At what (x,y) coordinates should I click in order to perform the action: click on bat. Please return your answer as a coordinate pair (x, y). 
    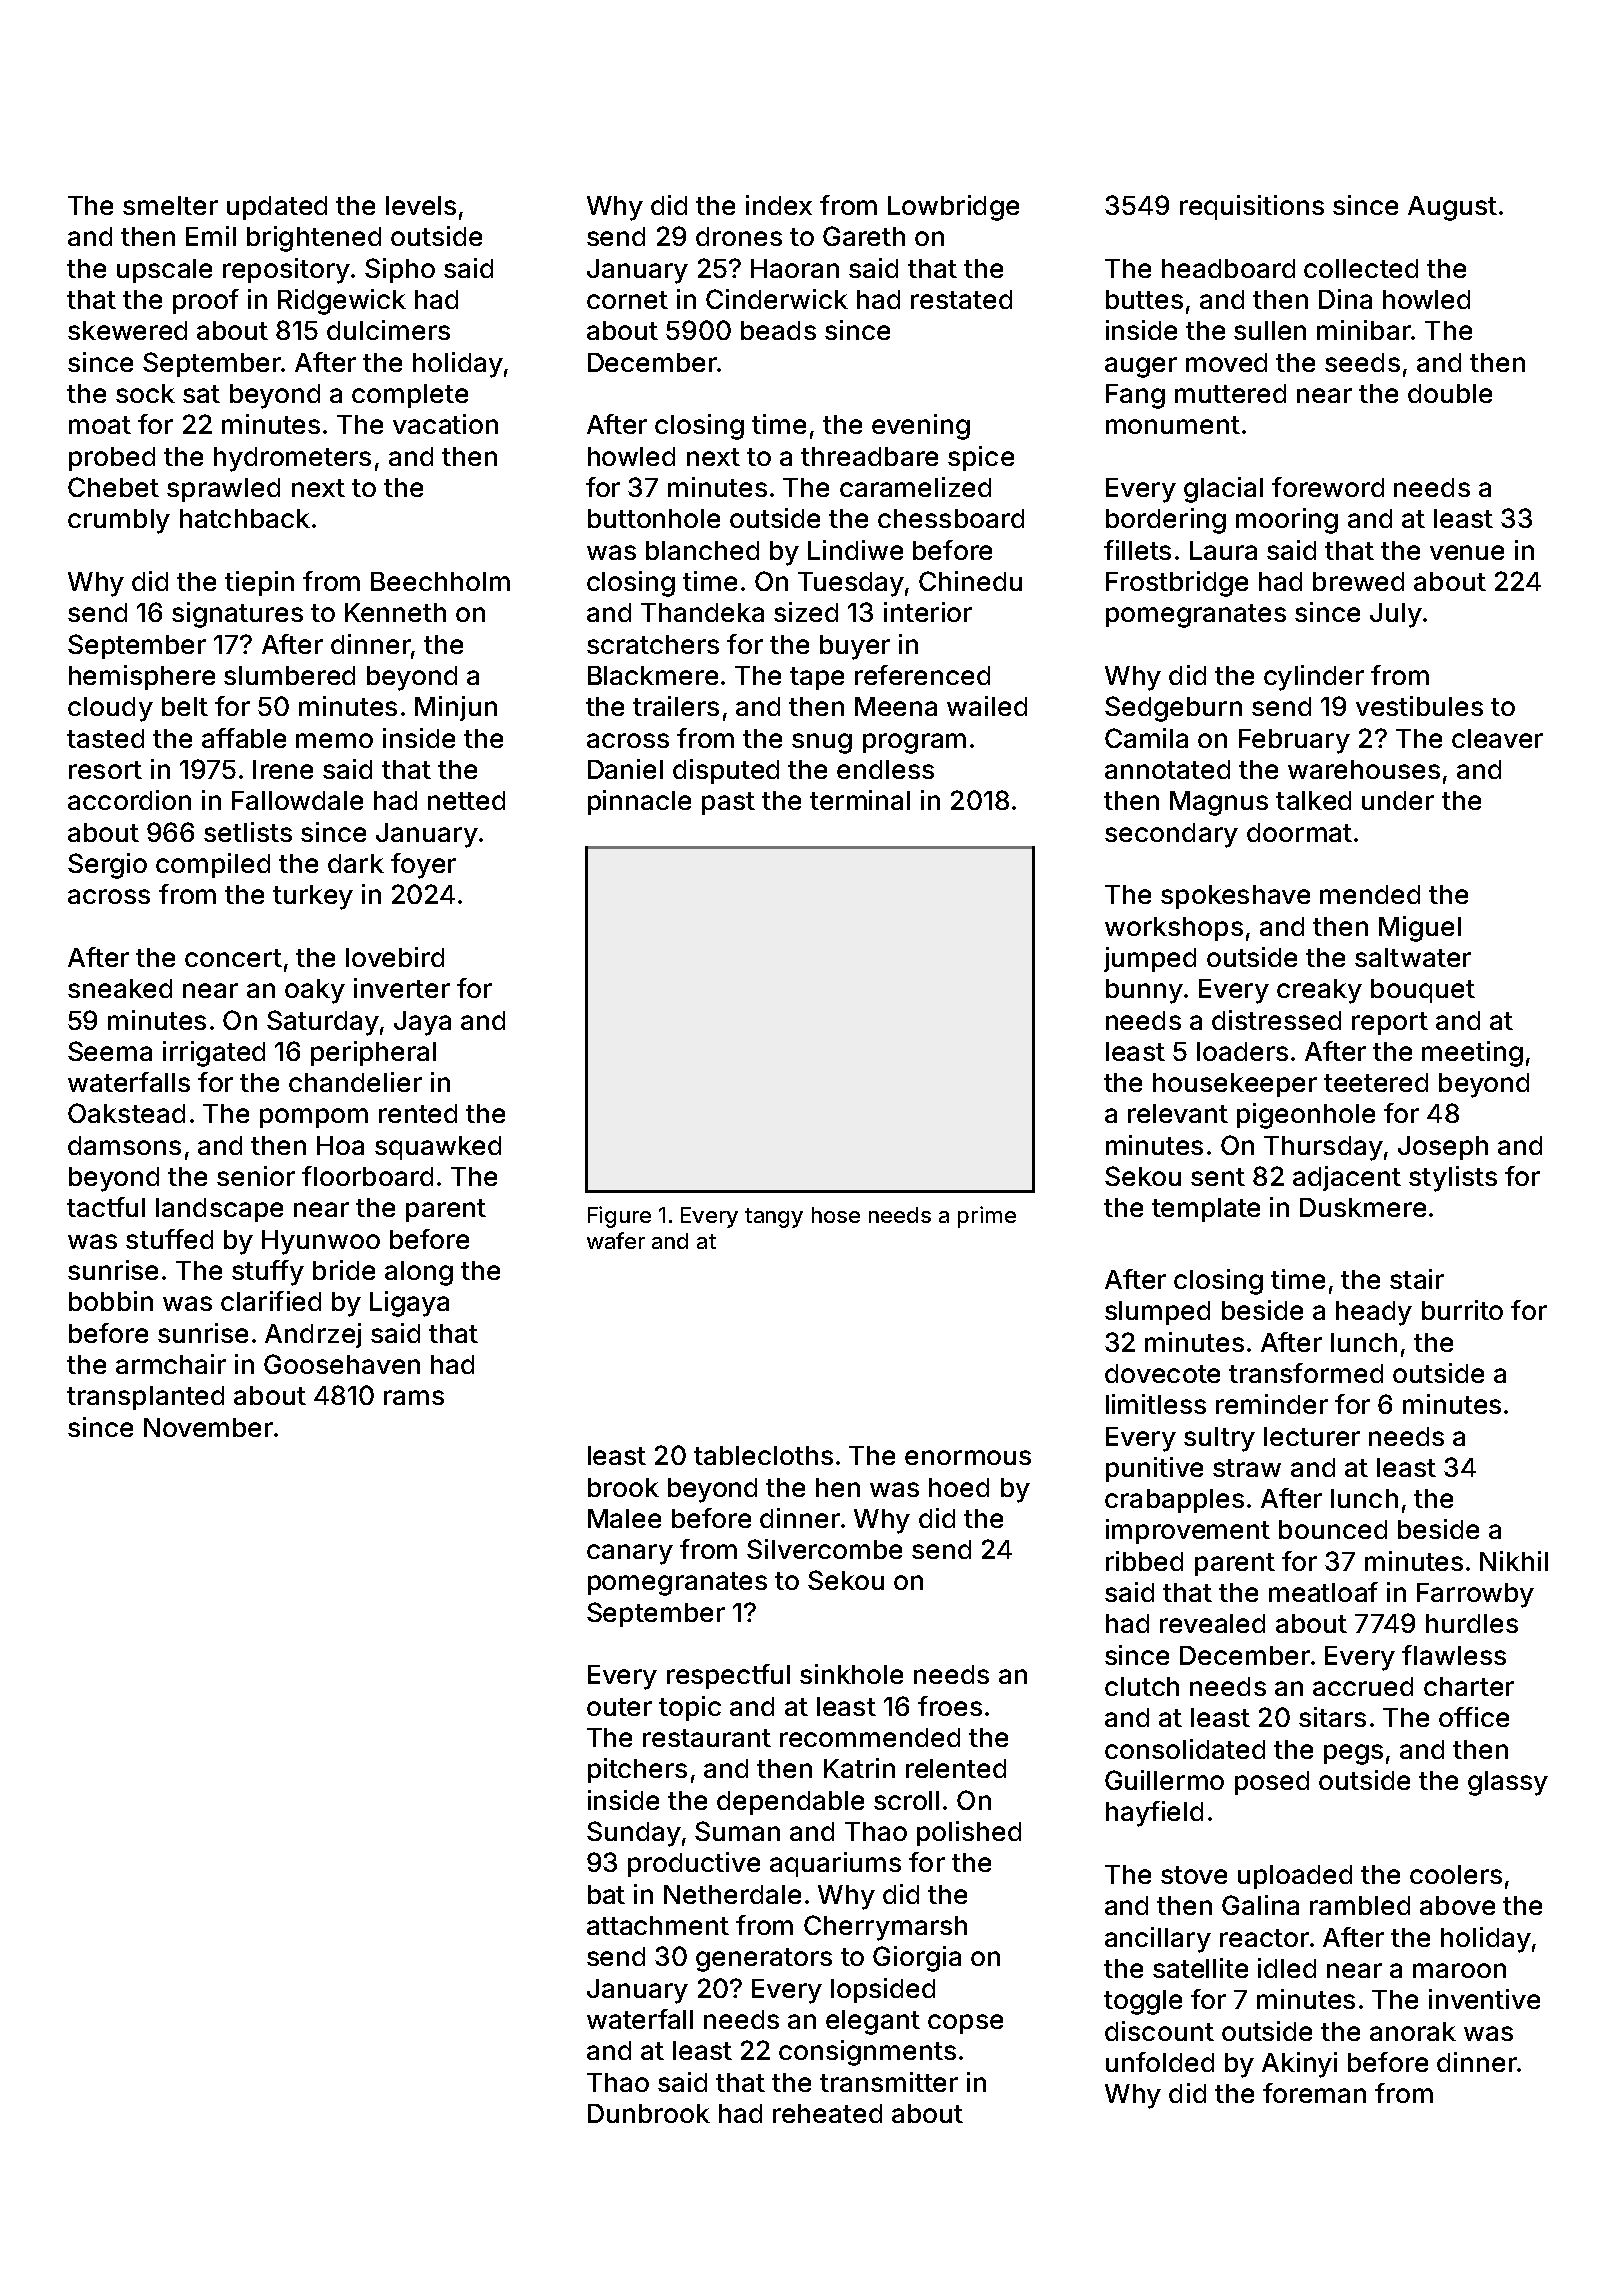
    Looking at the image, I should click on (606, 1894).
